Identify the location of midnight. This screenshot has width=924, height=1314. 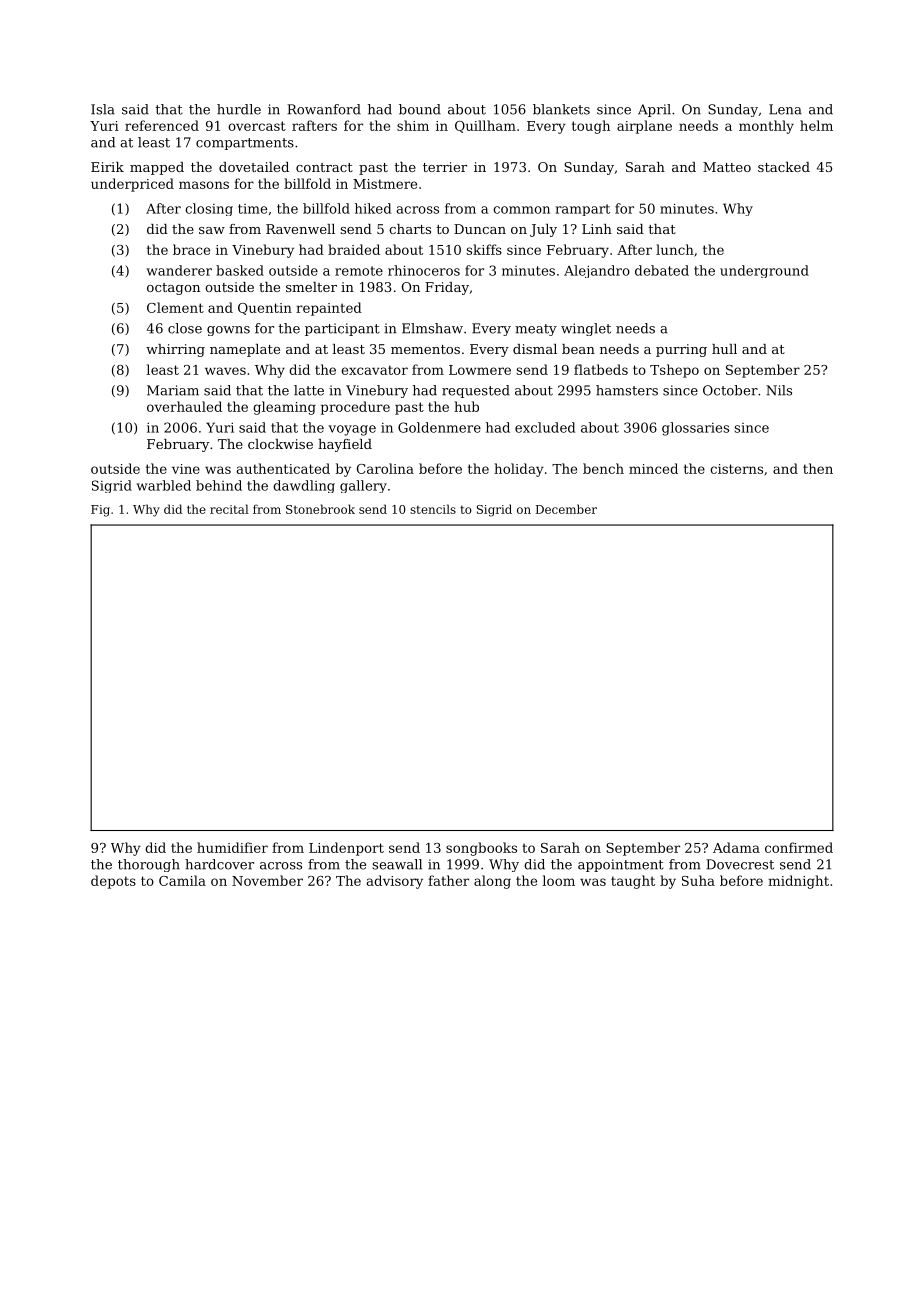
(798, 882).
